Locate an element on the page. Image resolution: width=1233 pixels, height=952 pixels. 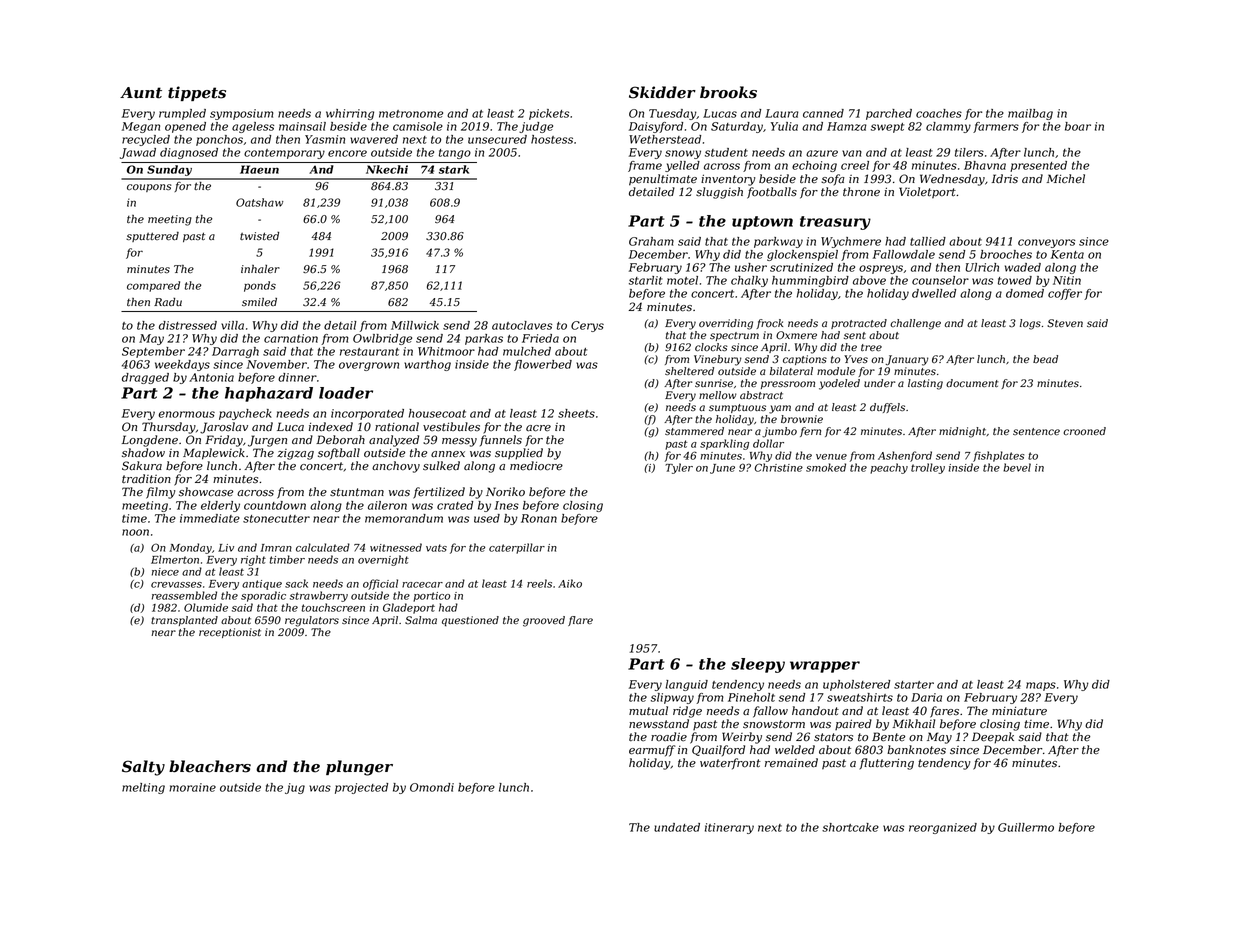
clocks is located at coordinates (711, 347).
